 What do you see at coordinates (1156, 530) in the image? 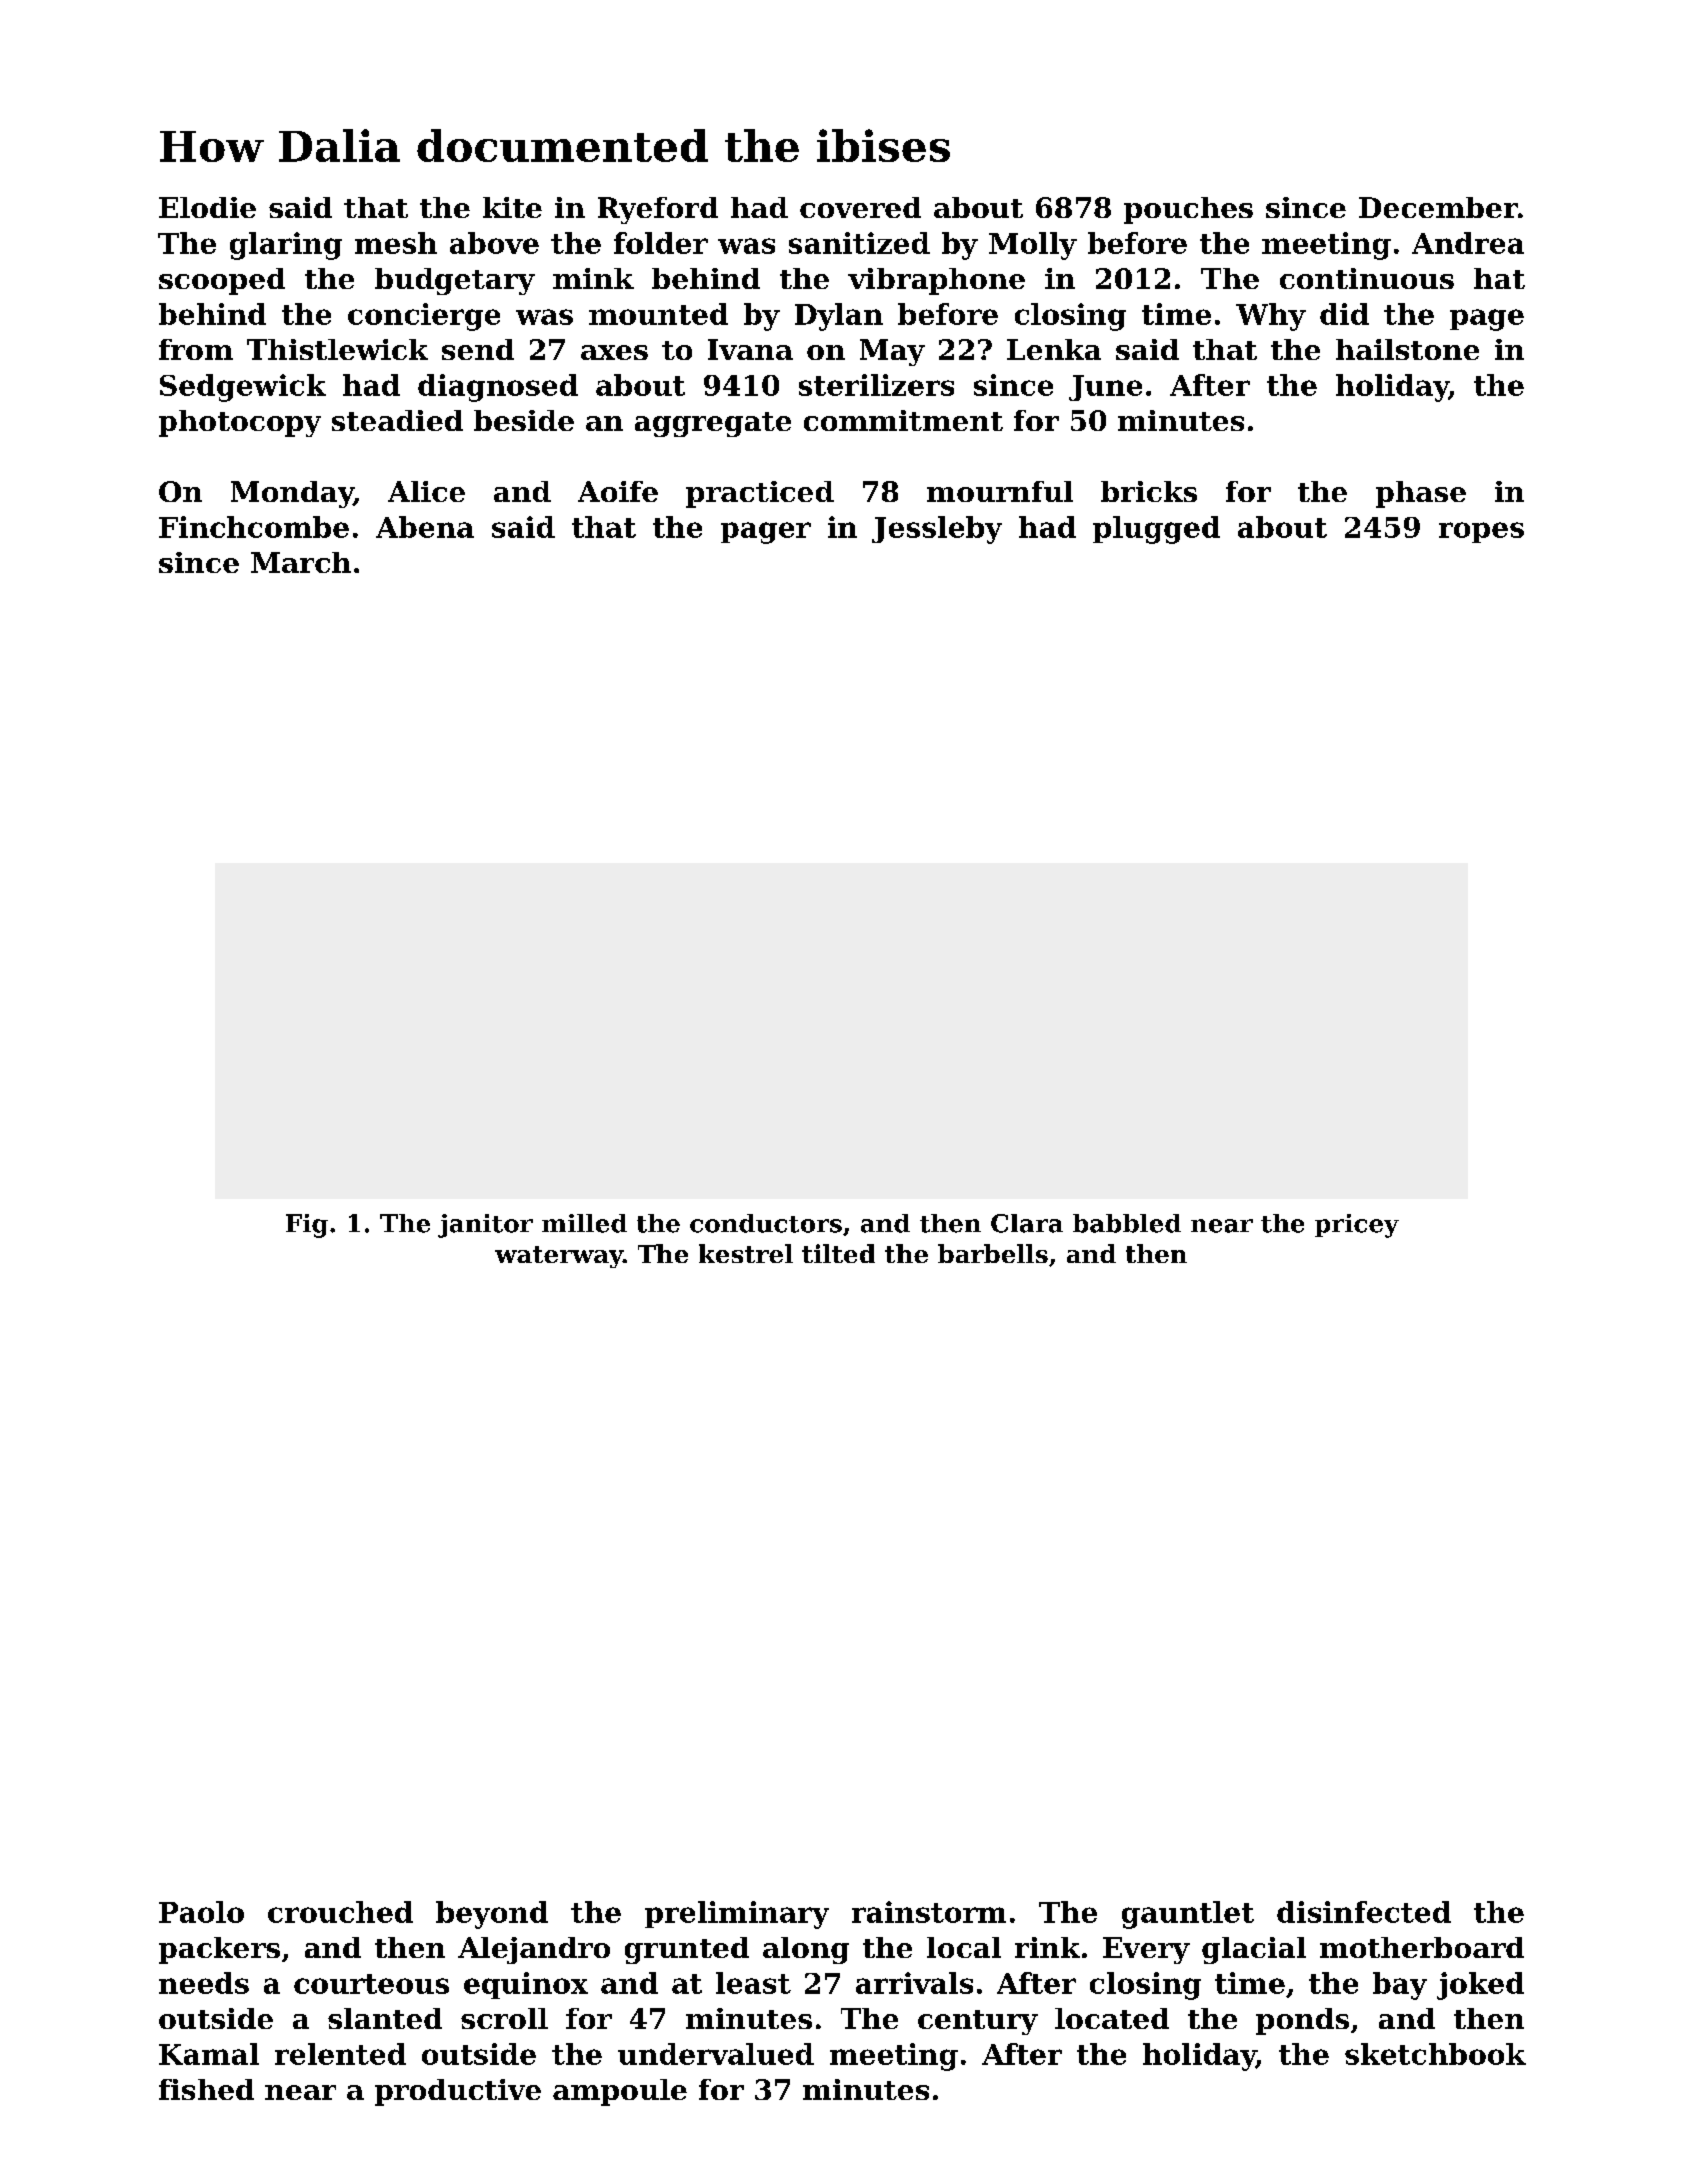
I see `plugged` at bounding box center [1156, 530].
